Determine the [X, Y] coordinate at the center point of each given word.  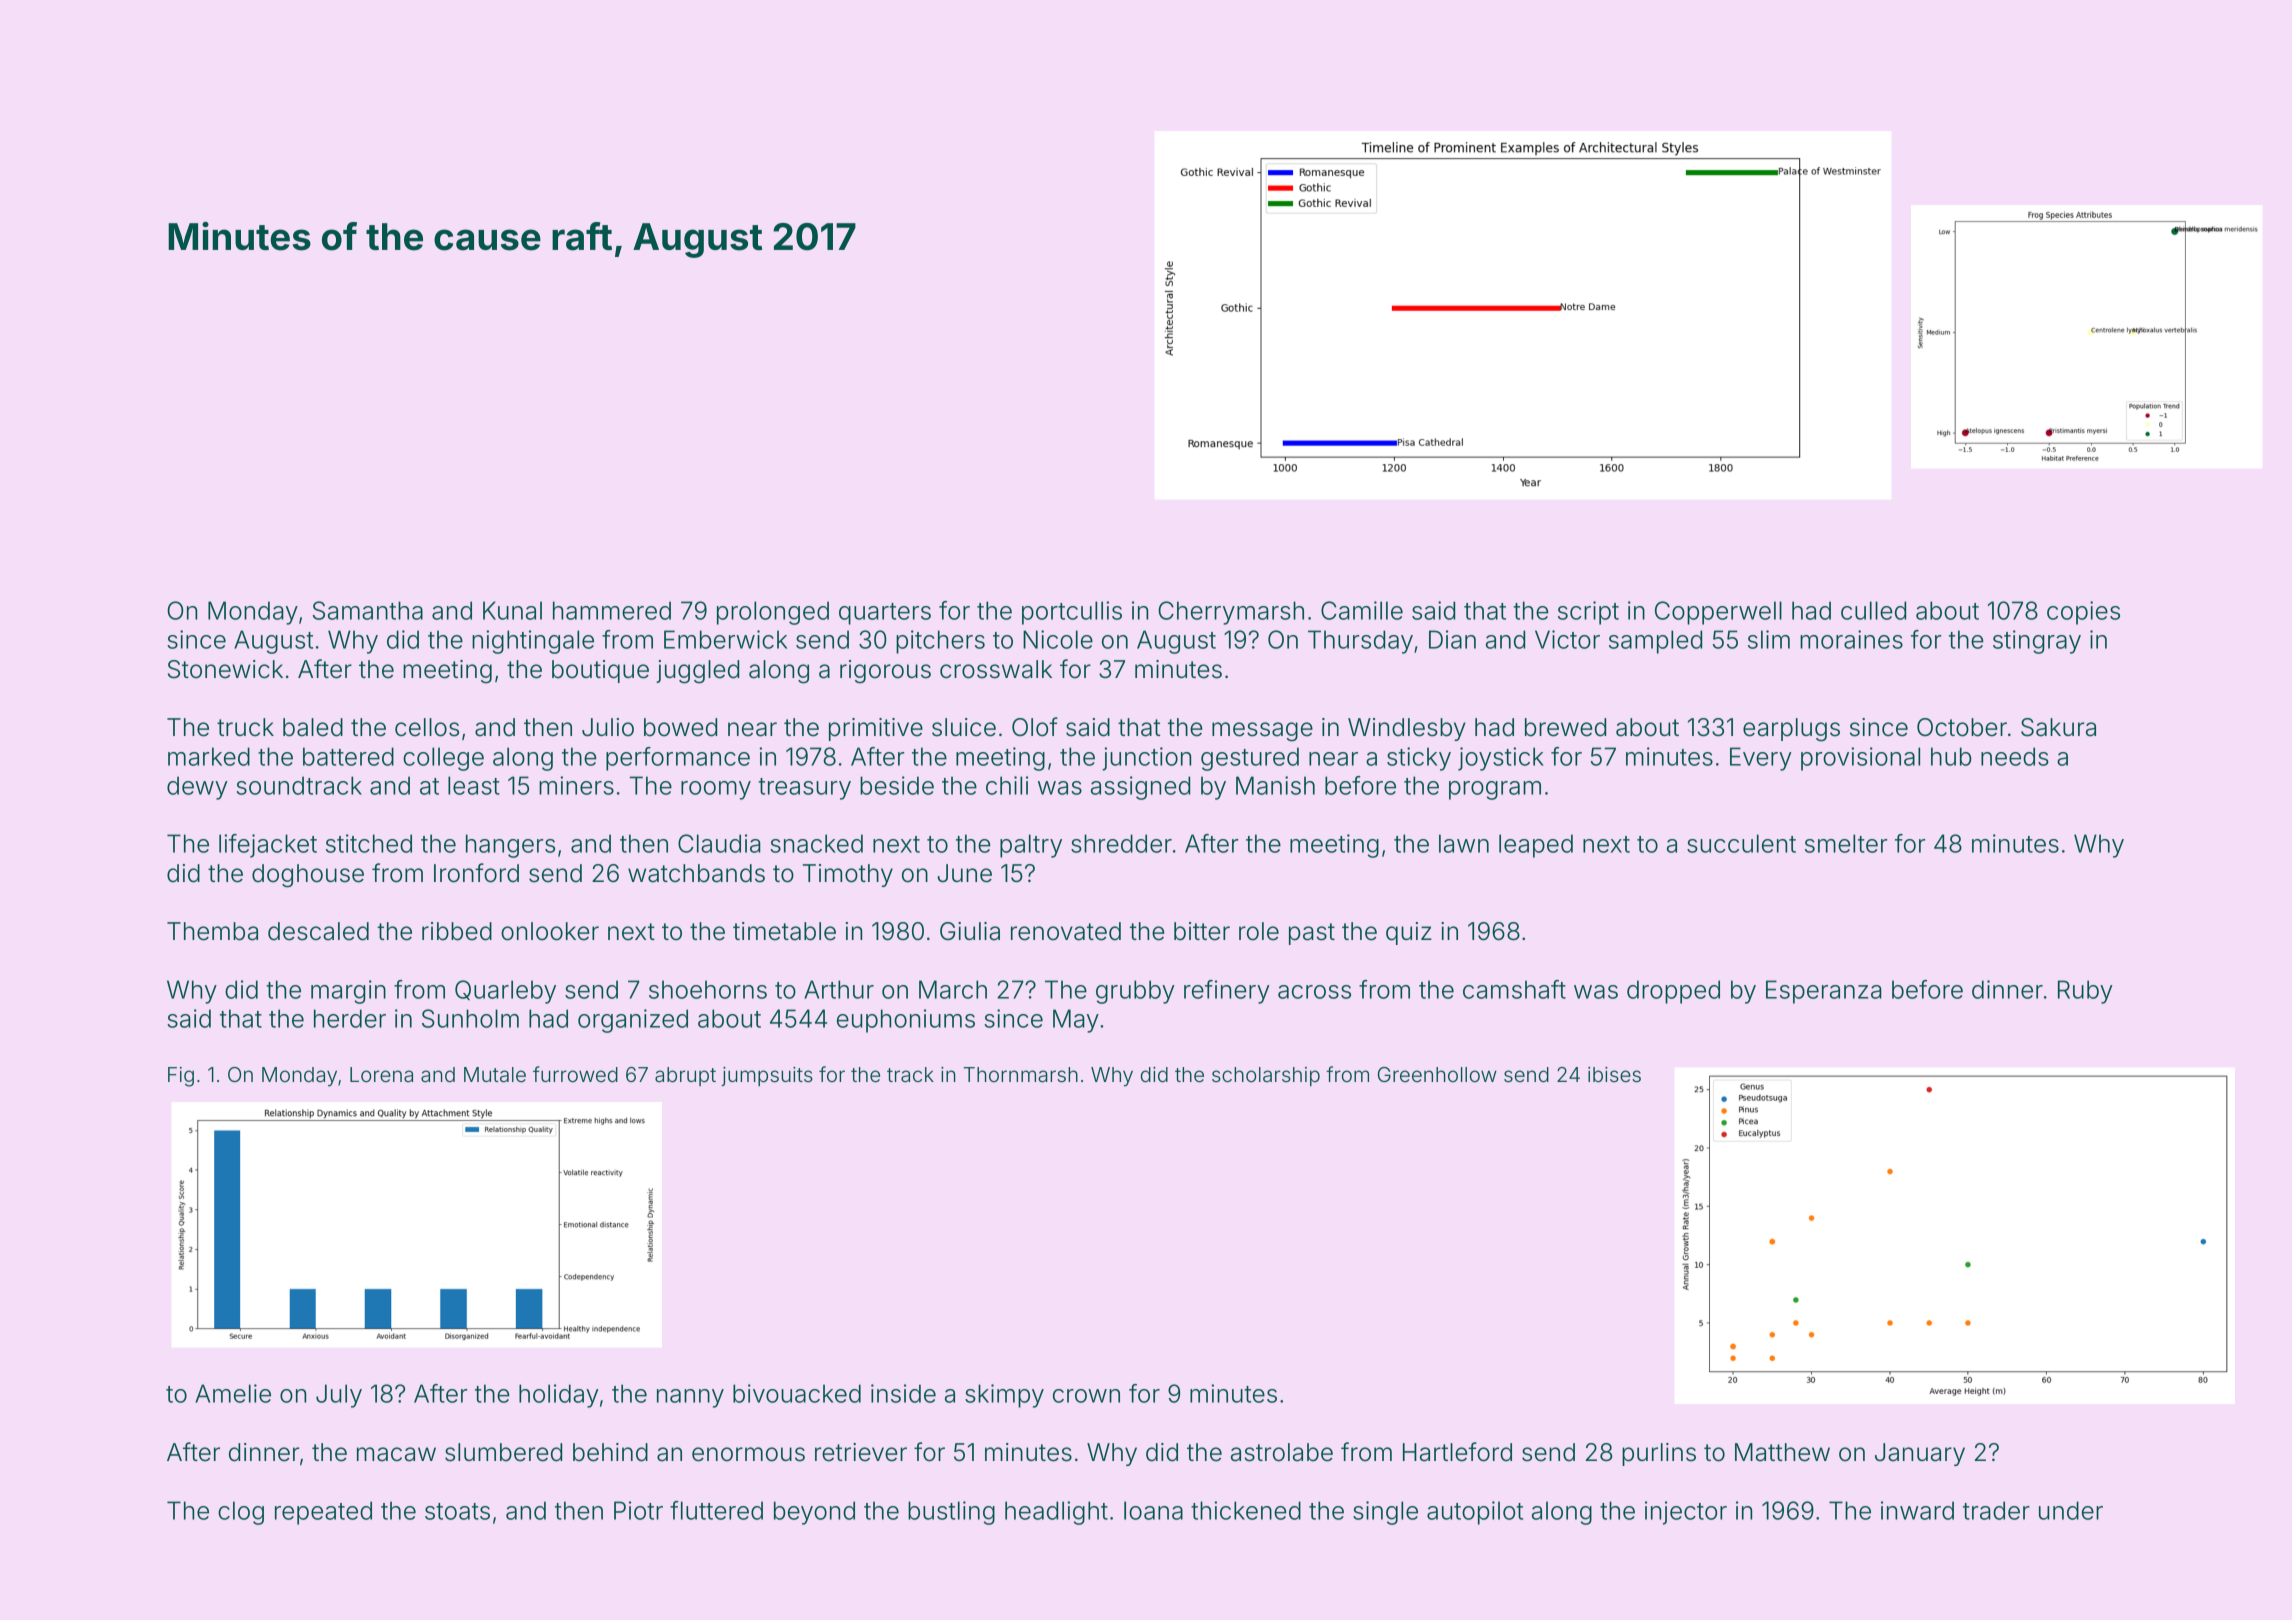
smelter [1846, 843]
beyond [814, 1513]
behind [610, 1452]
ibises [1614, 1074]
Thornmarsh [1020, 1075]
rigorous [885, 672]
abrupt [685, 1076]
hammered [612, 610]
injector [1686, 1513]
